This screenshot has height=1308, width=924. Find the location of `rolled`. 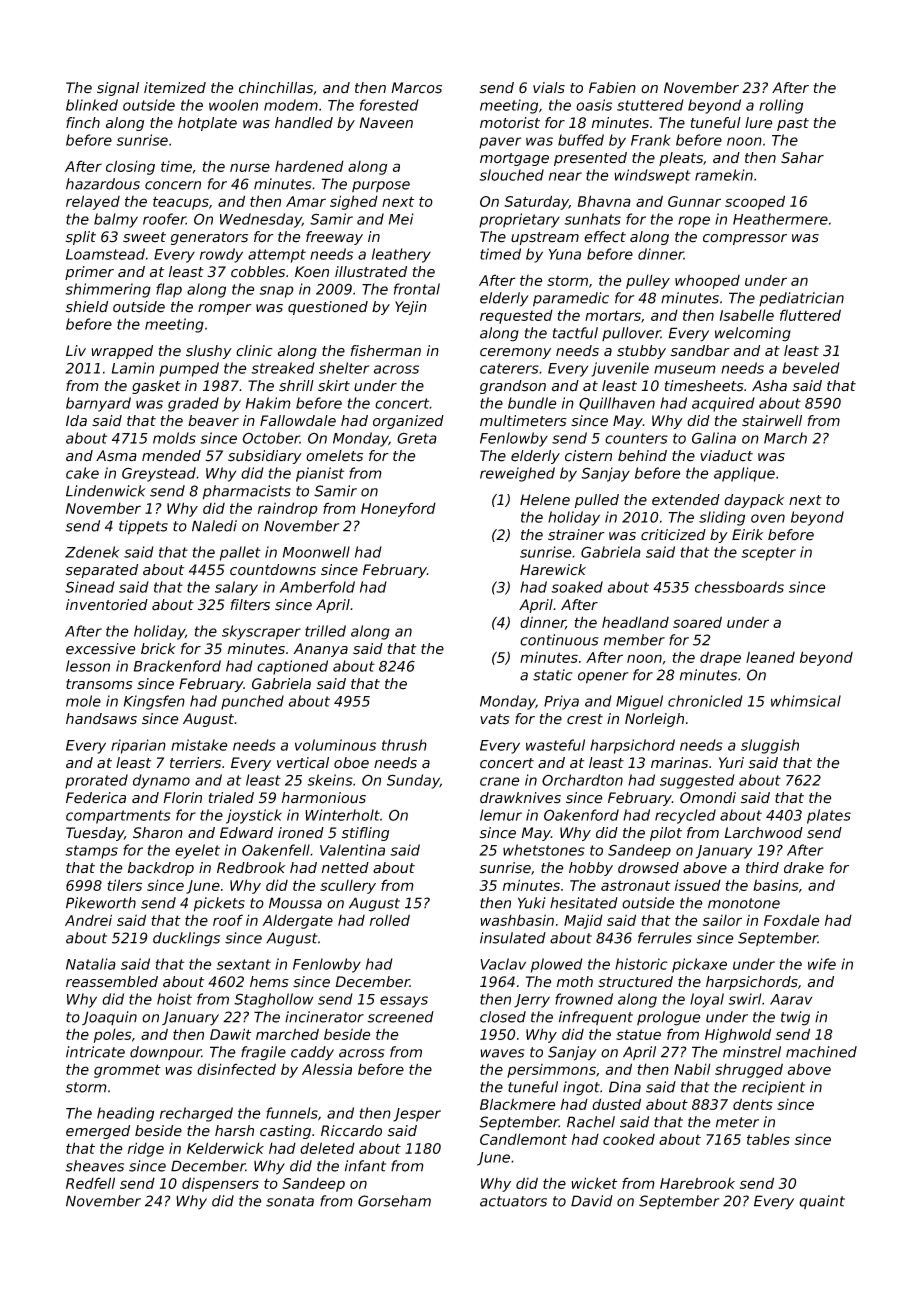

rolled is located at coordinates (390, 920).
